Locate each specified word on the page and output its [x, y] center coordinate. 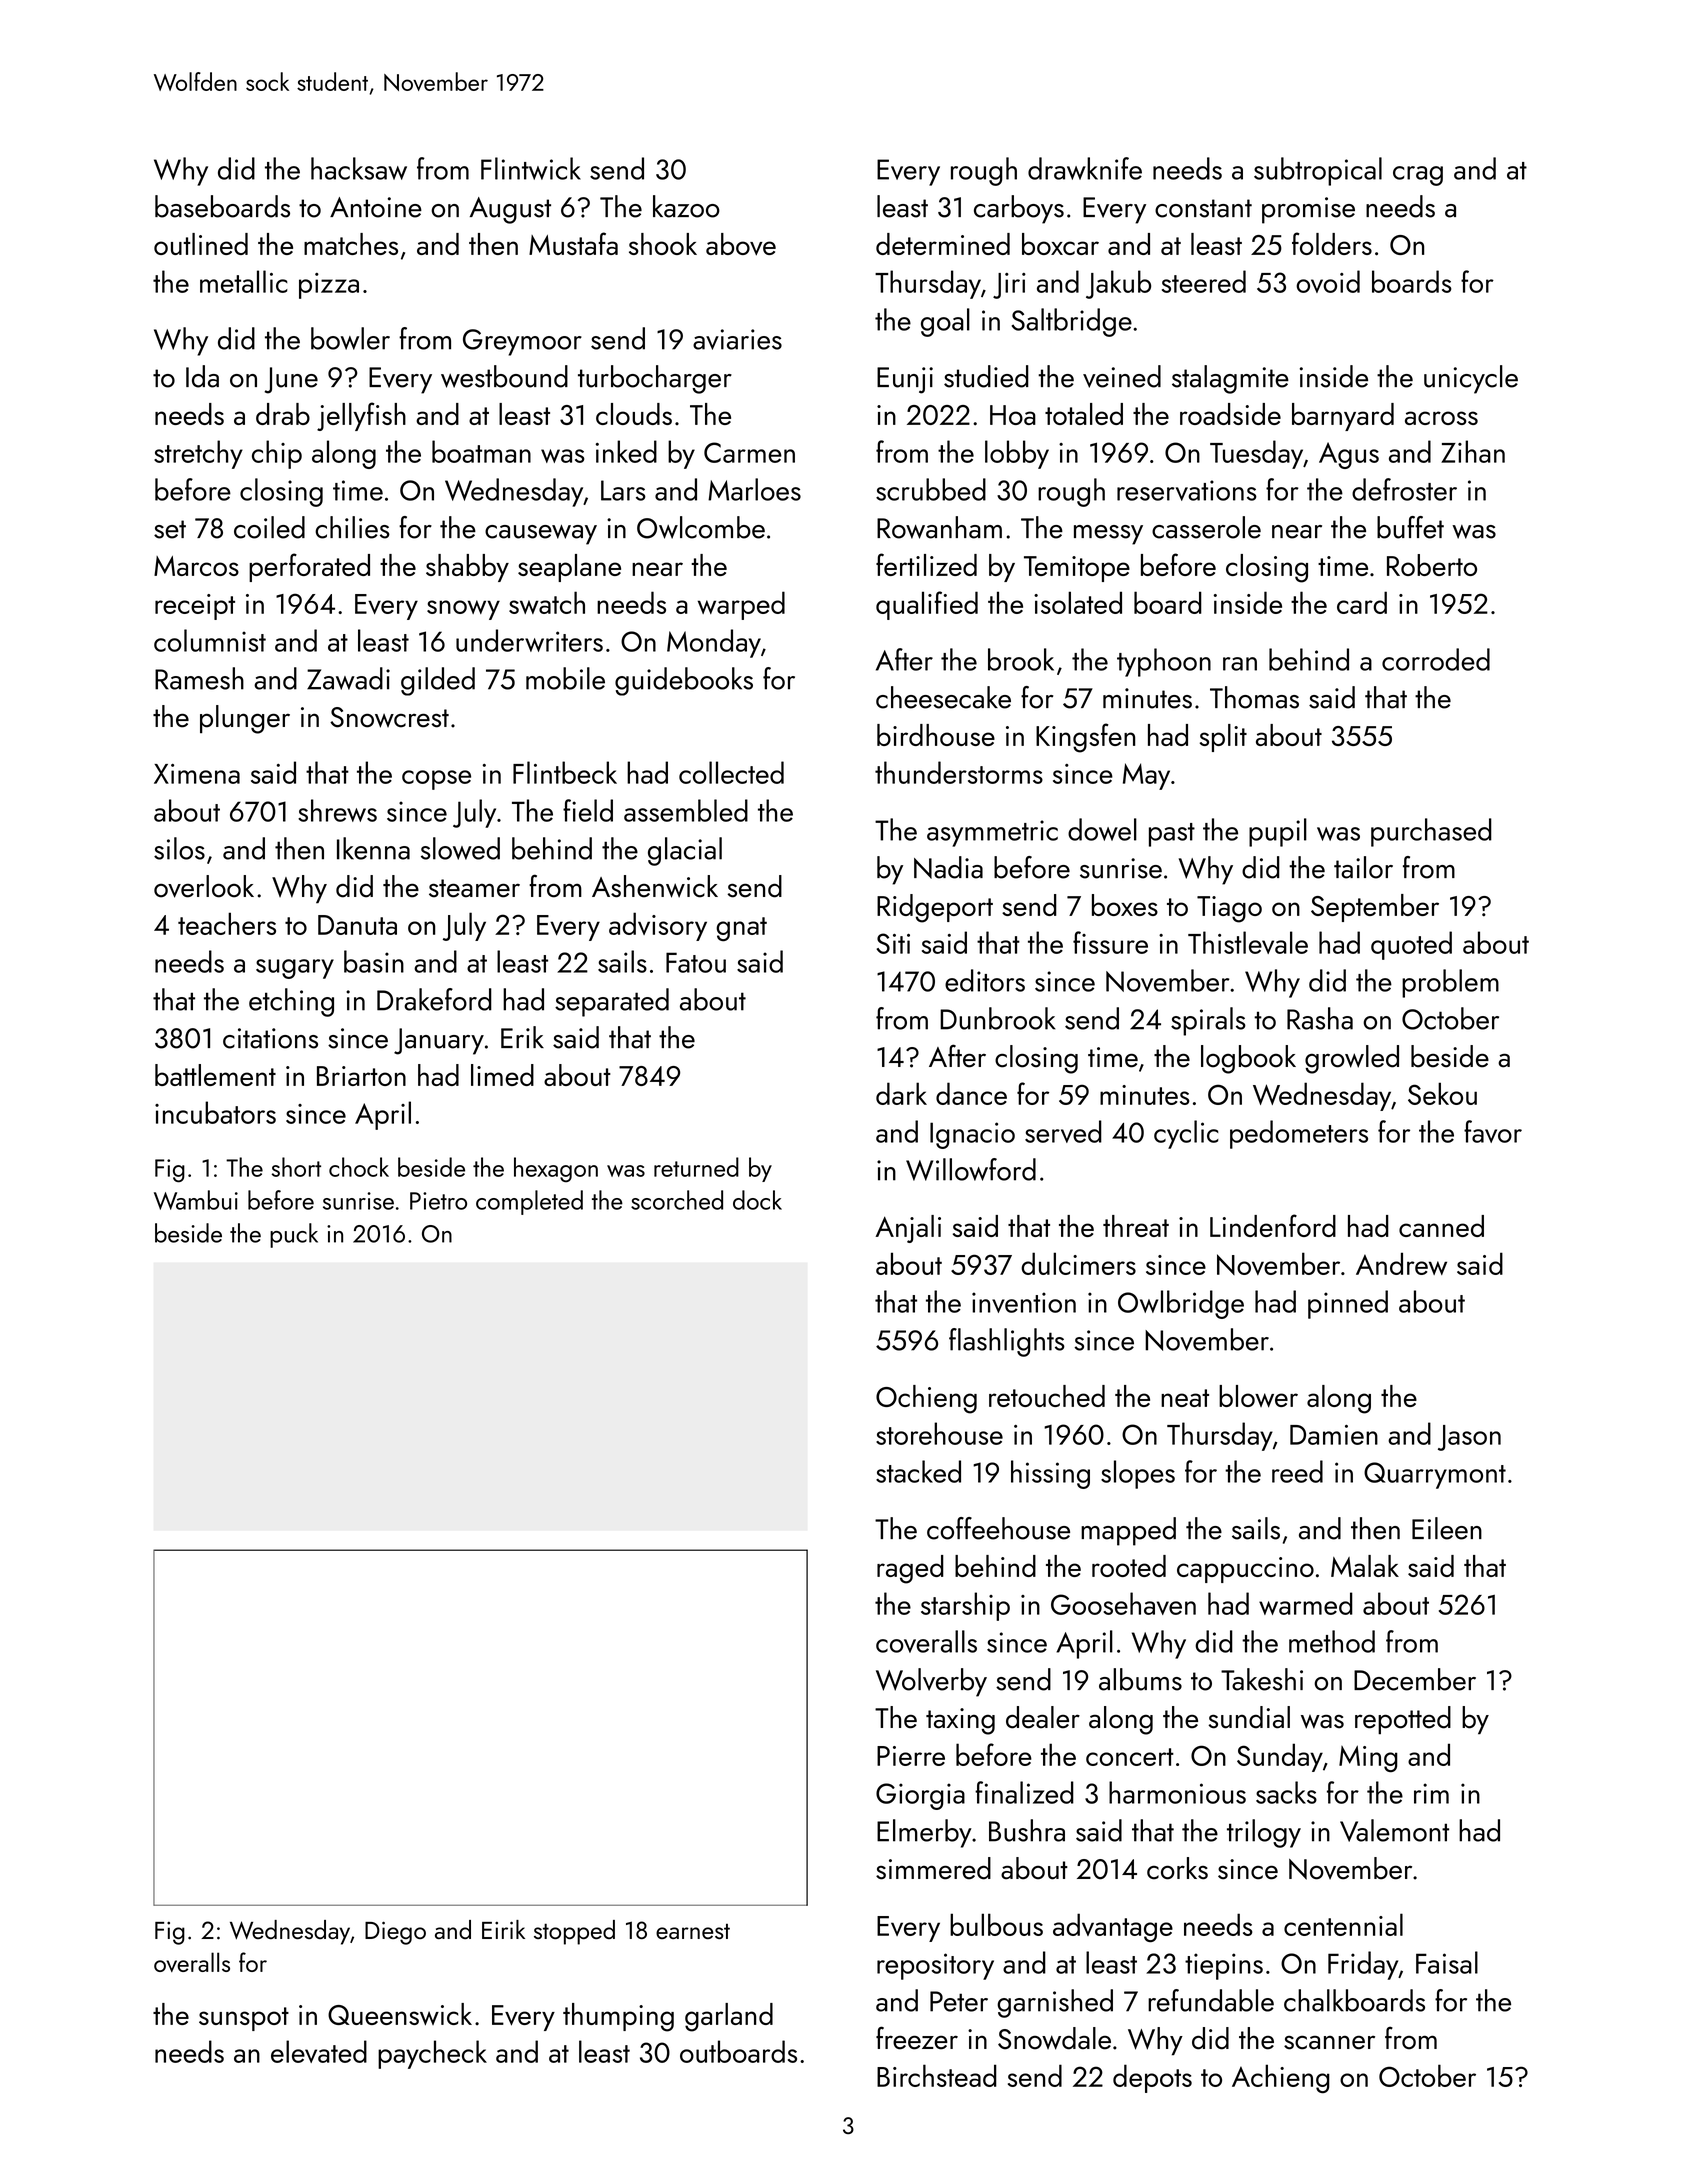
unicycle [1471, 379]
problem [1450, 983]
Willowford [971, 1169]
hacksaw [359, 168]
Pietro [438, 1201]
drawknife [1085, 168]
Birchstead [937, 2075]
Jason [1469, 1438]
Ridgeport [935, 908]
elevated [319, 2051]
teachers [227, 923]
